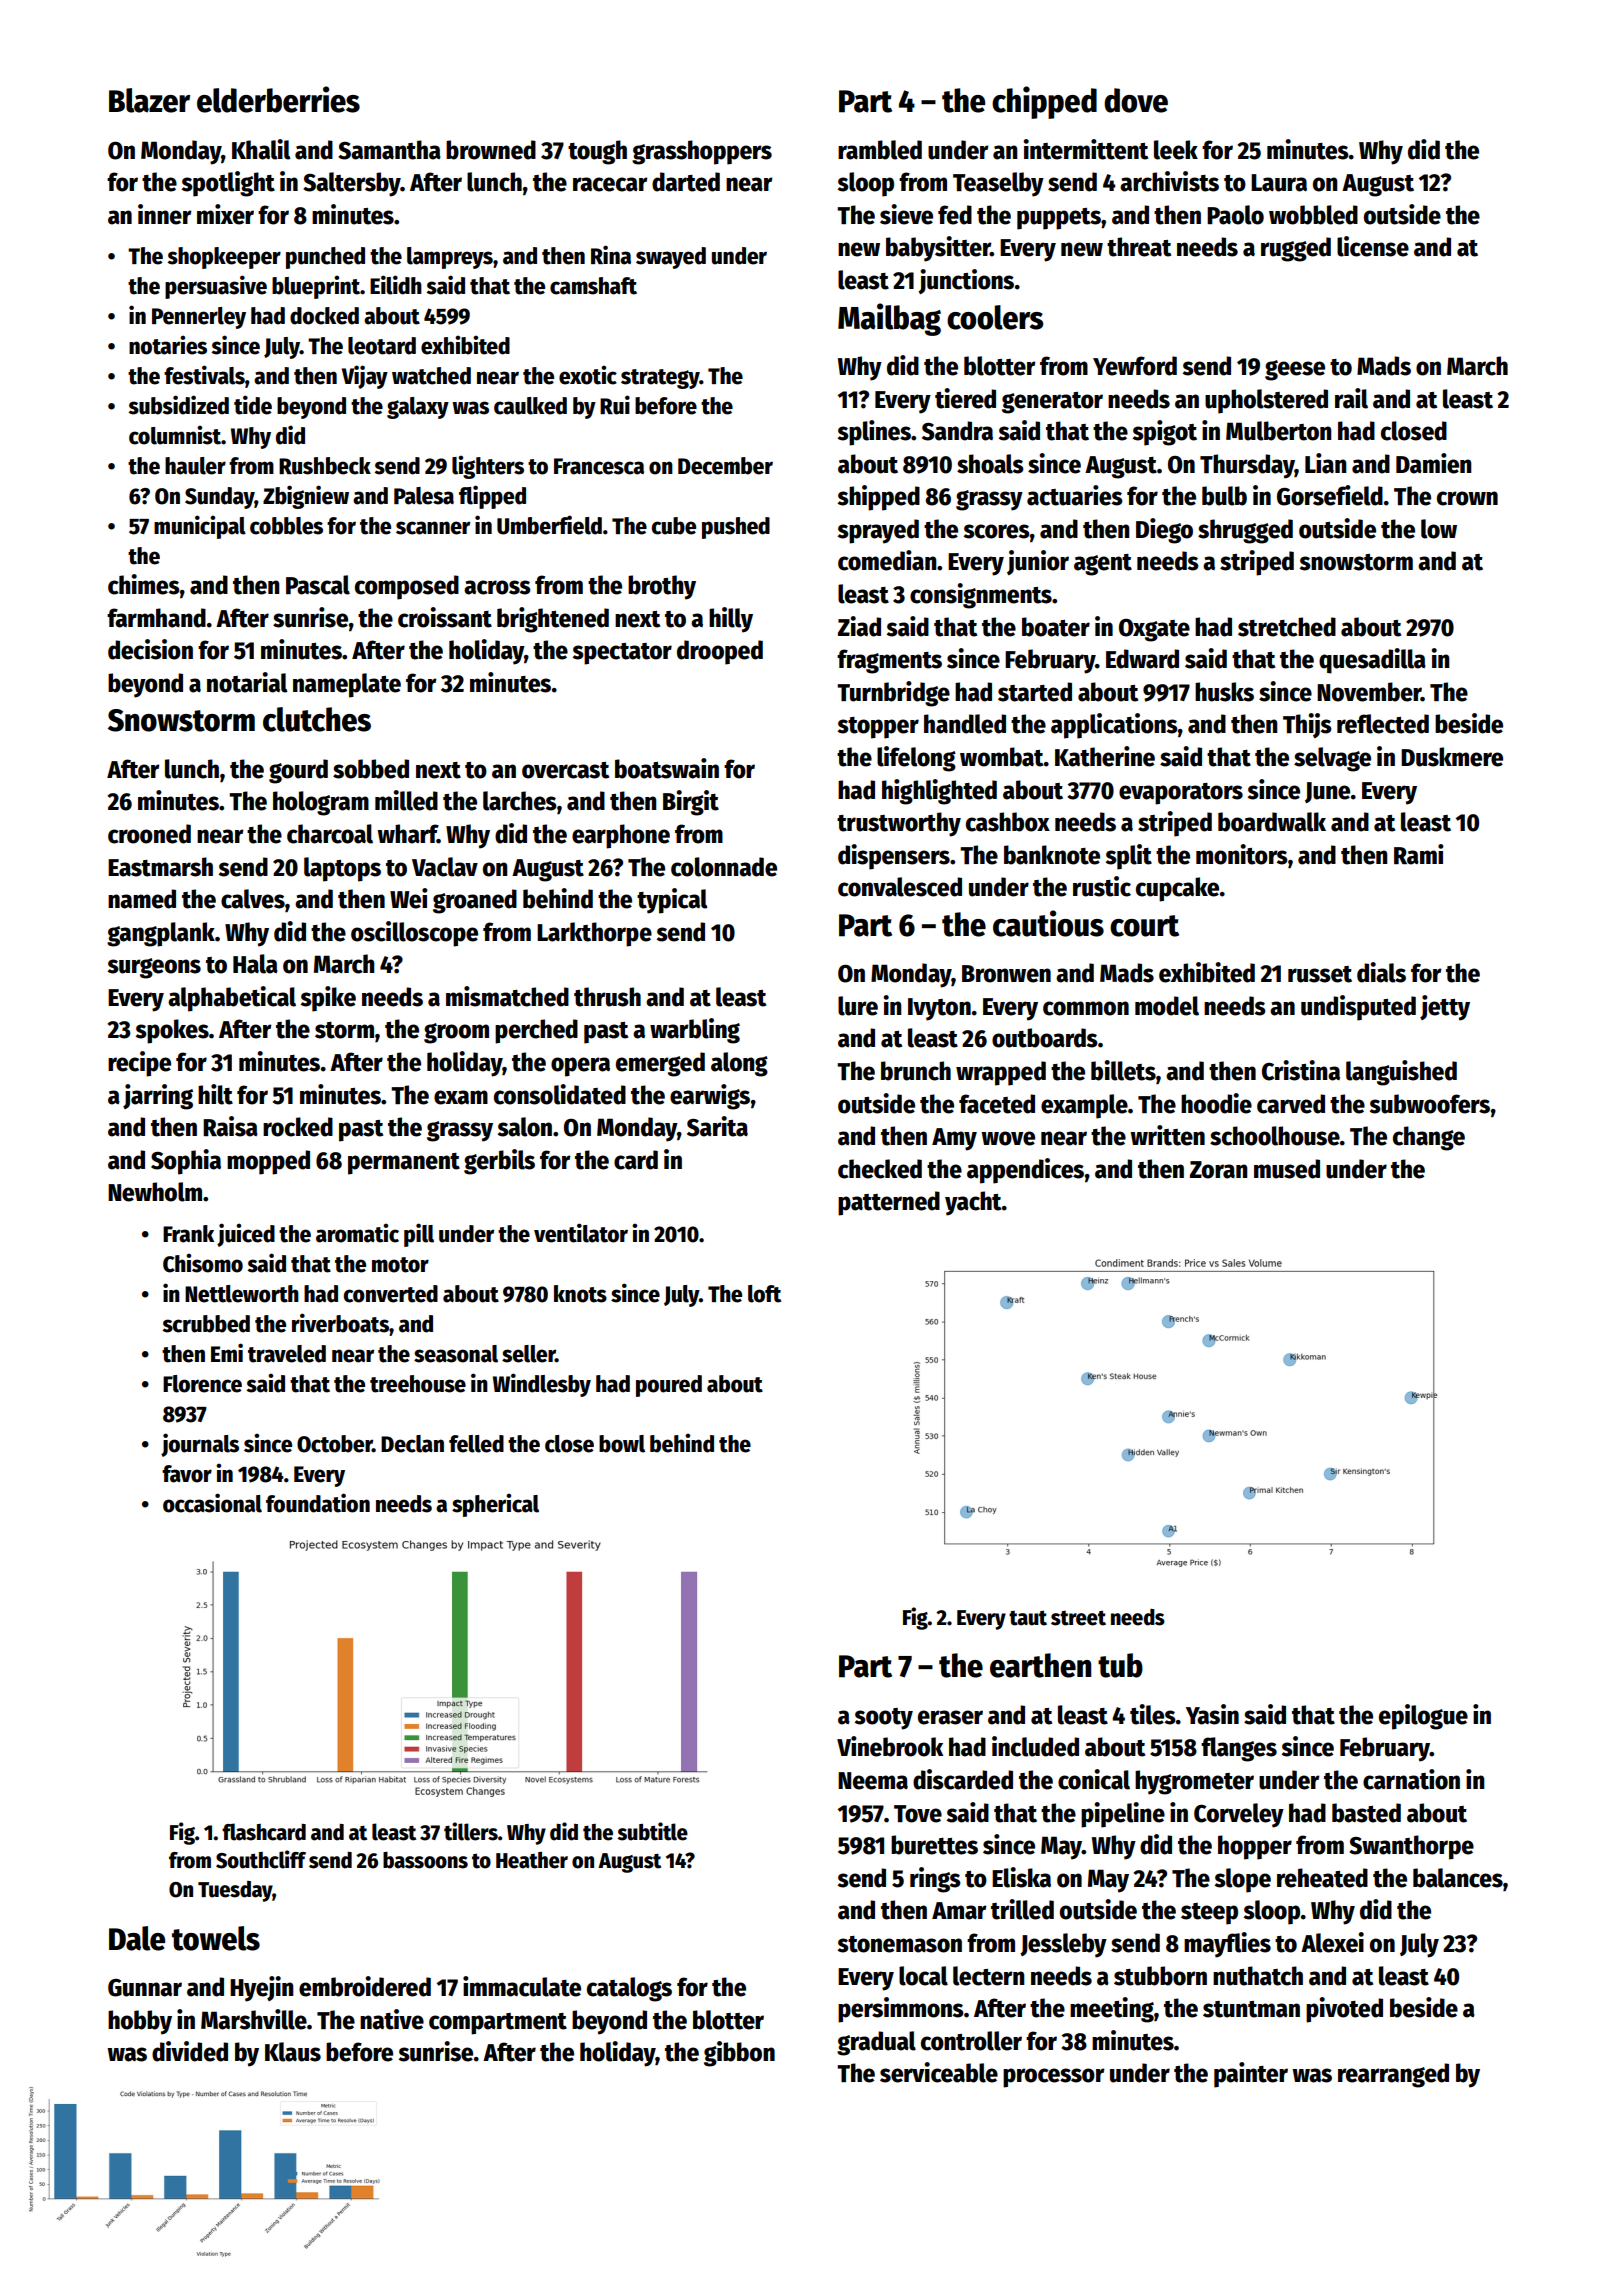 The height and width of the image is (2292, 1620). What do you see at coordinates (973, 1203) in the image?
I see `yacht` at bounding box center [973, 1203].
